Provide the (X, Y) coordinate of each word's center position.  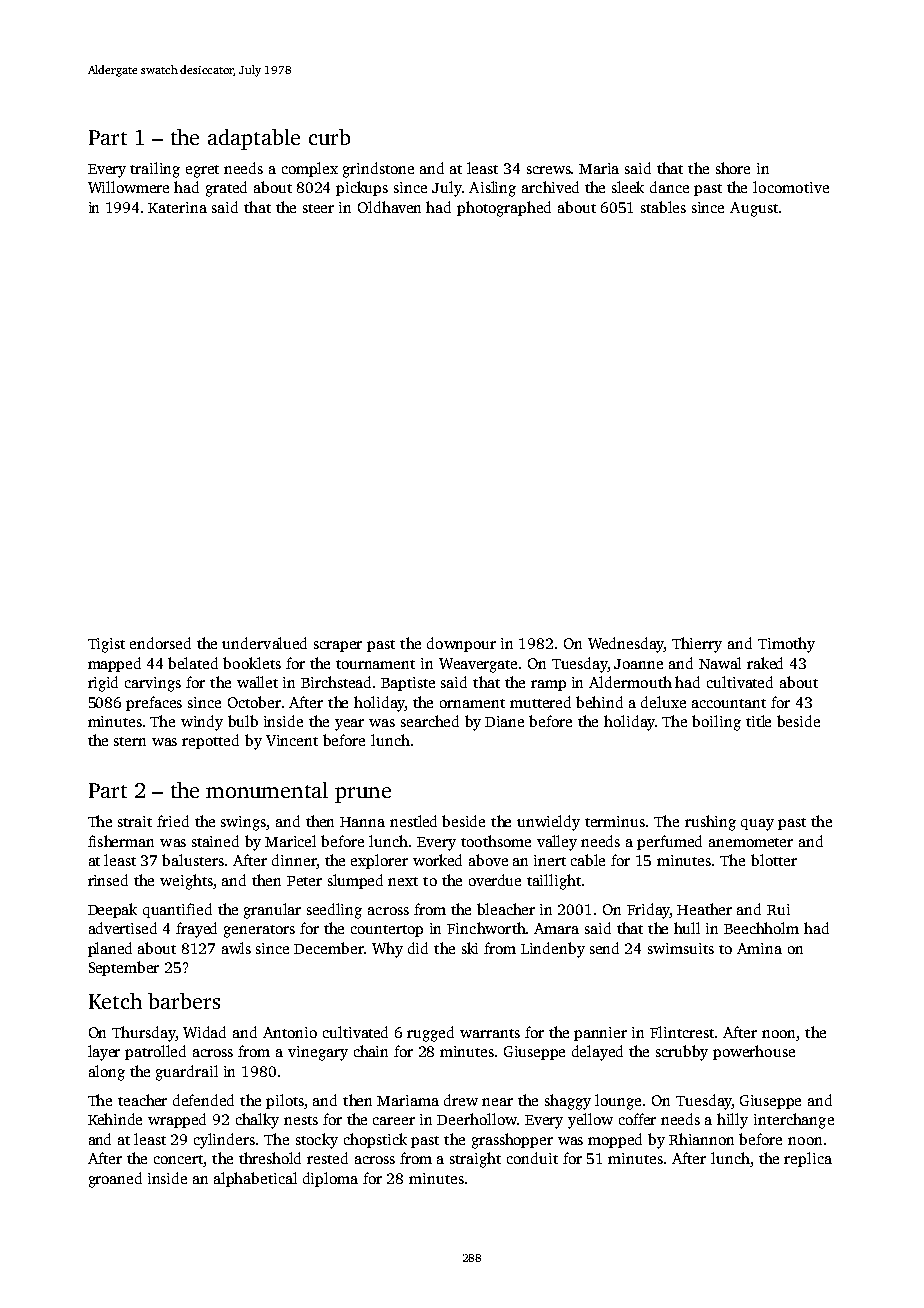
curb (329, 137)
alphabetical (255, 1179)
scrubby (682, 1053)
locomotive (791, 187)
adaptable (254, 139)
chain (371, 1051)
